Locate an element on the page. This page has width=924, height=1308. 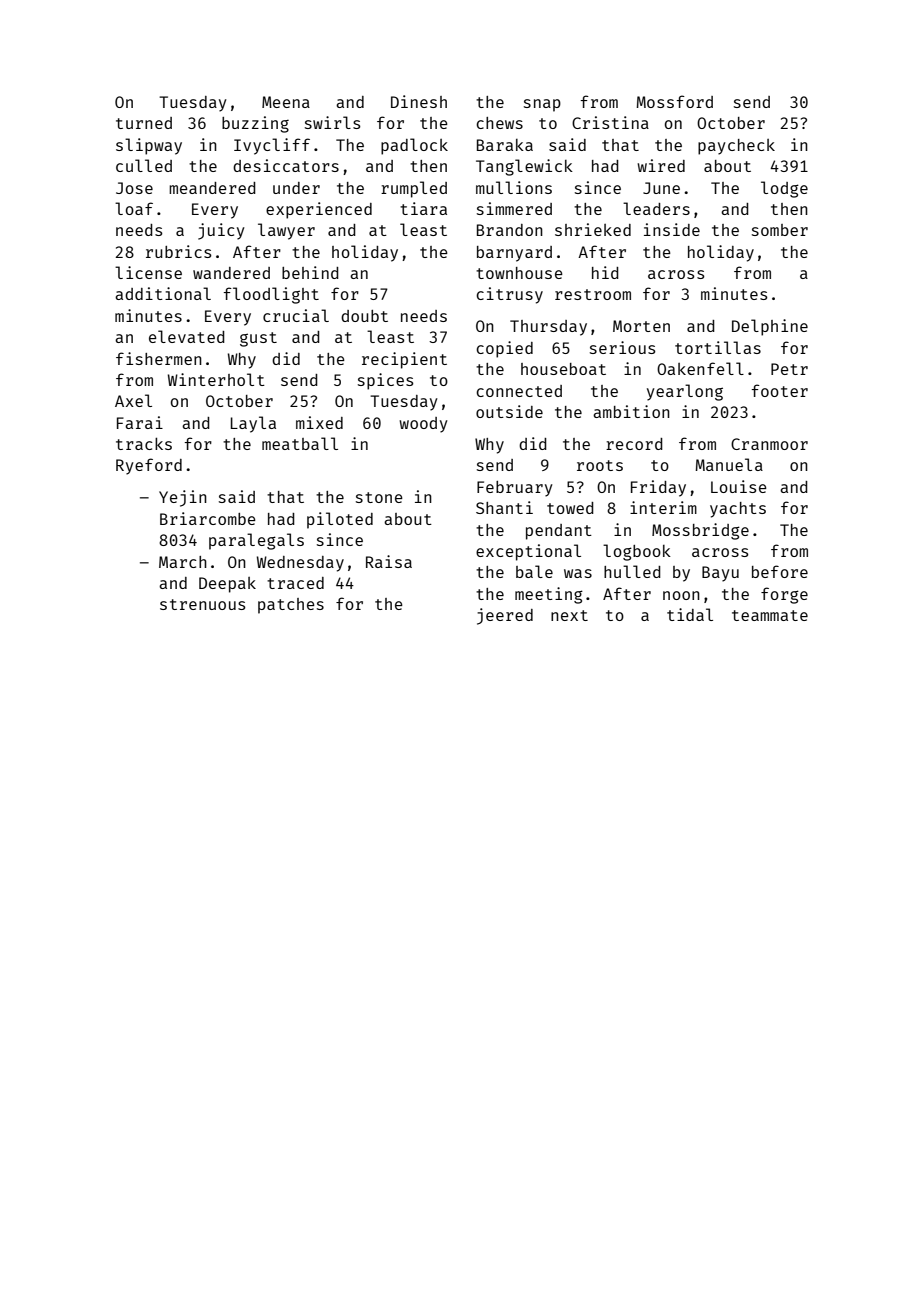
gust is located at coordinates (258, 339).
